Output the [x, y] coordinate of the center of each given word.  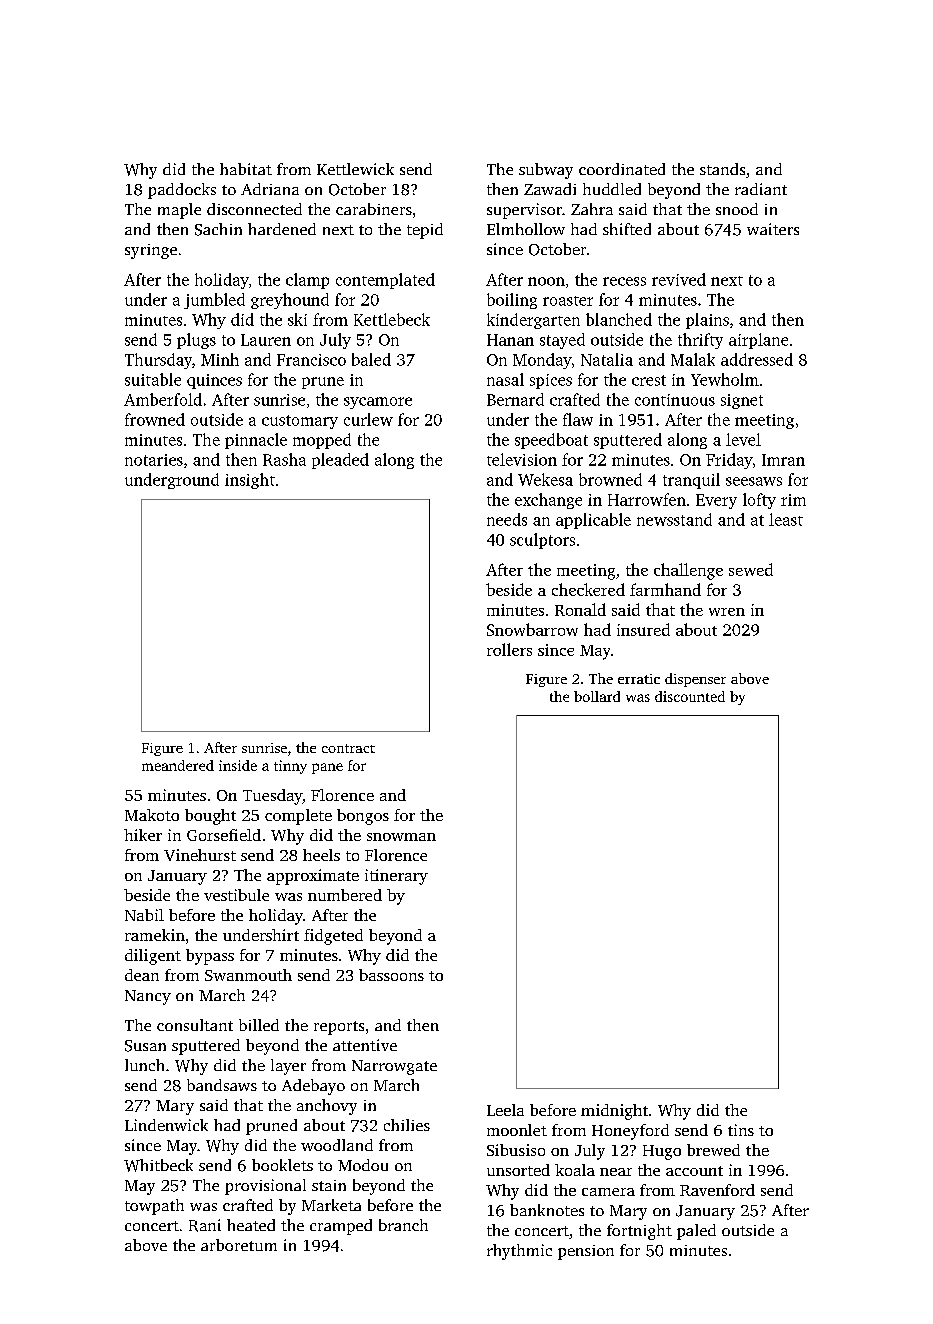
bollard [597, 696]
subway [546, 171]
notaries [154, 460]
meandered [178, 765]
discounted [690, 696]
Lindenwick [166, 1125]
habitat [246, 169]
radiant [761, 189]
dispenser [695, 680]
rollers [509, 649]
